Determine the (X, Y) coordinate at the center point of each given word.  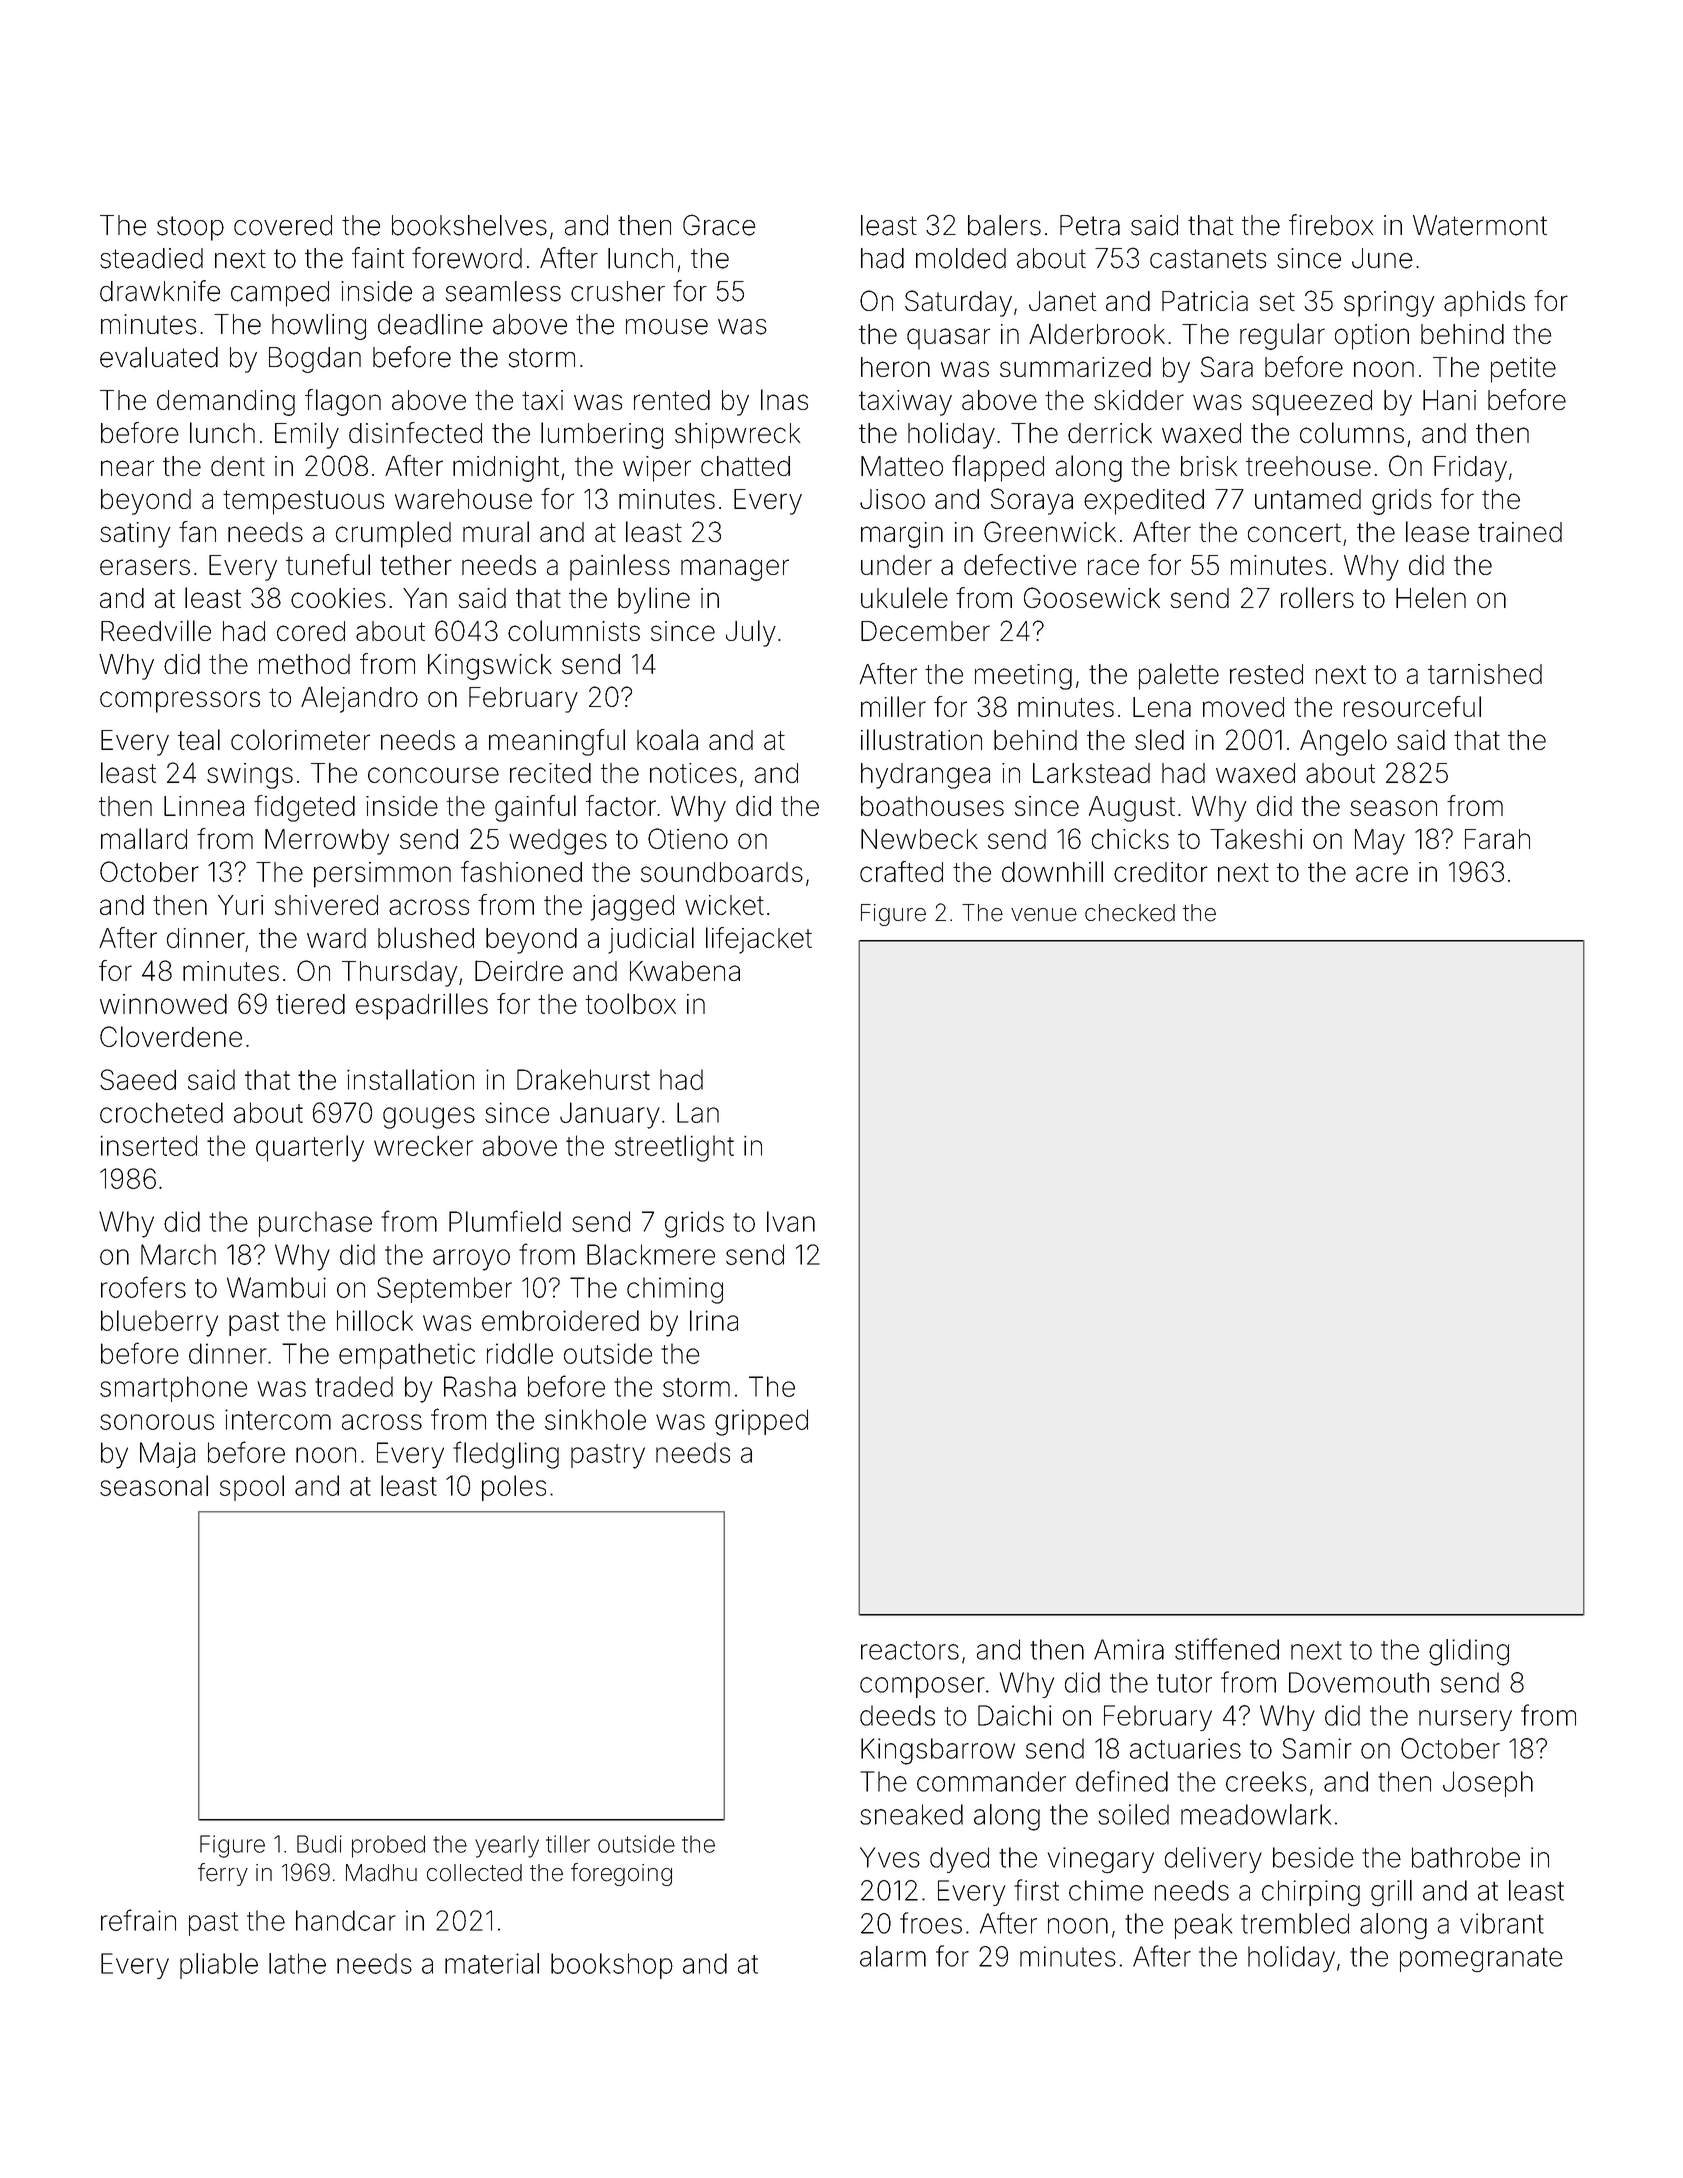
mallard (144, 838)
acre (1382, 874)
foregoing (621, 1874)
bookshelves (469, 225)
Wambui (276, 1287)
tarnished (1485, 674)
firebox (1331, 225)
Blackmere (651, 1254)
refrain (138, 1920)
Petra (1090, 225)
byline (654, 600)
